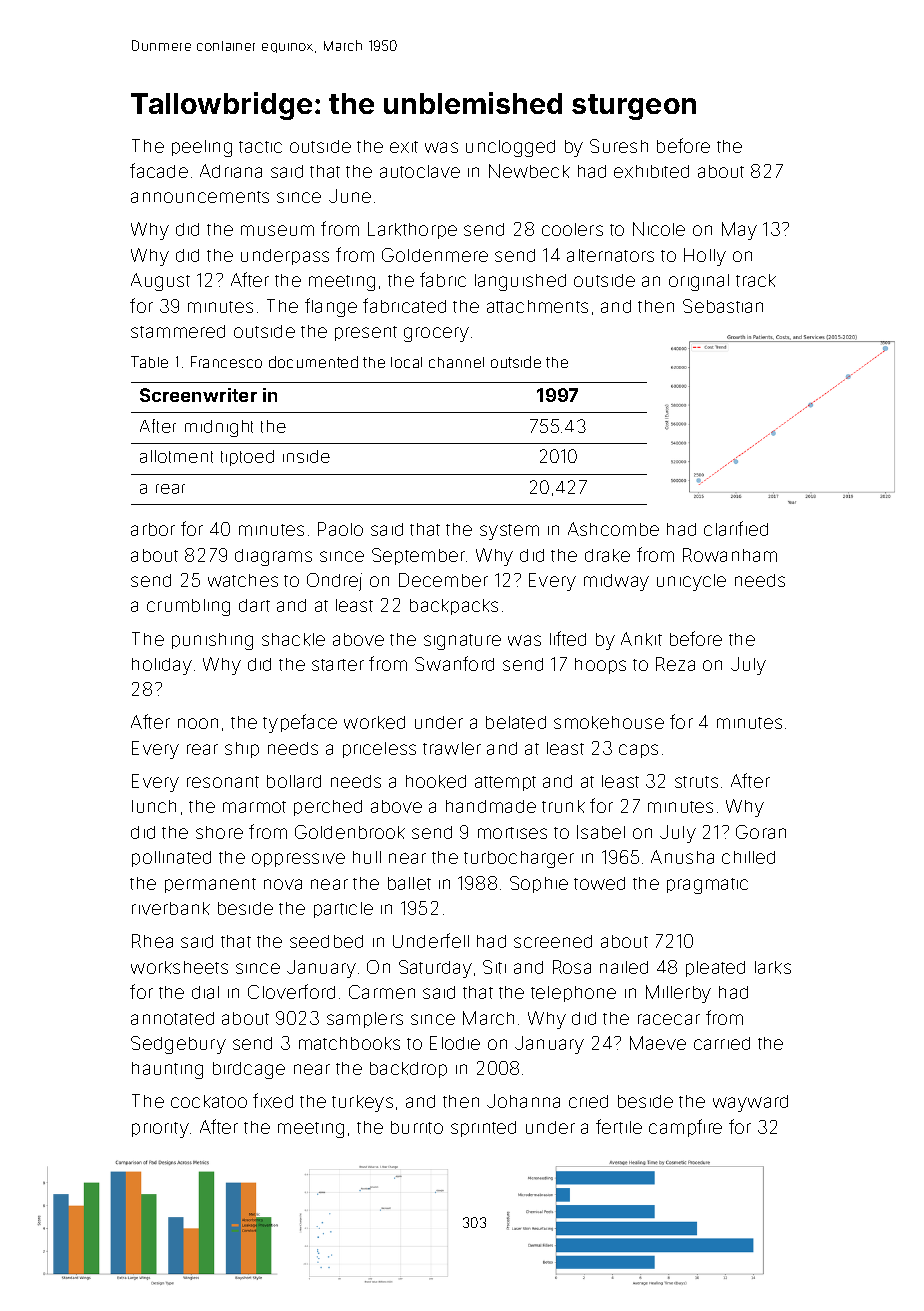 This document has width=924, height=1311. What do you see at coordinates (520, 282) in the document?
I see `languished` at bounding box center [520, 282].
